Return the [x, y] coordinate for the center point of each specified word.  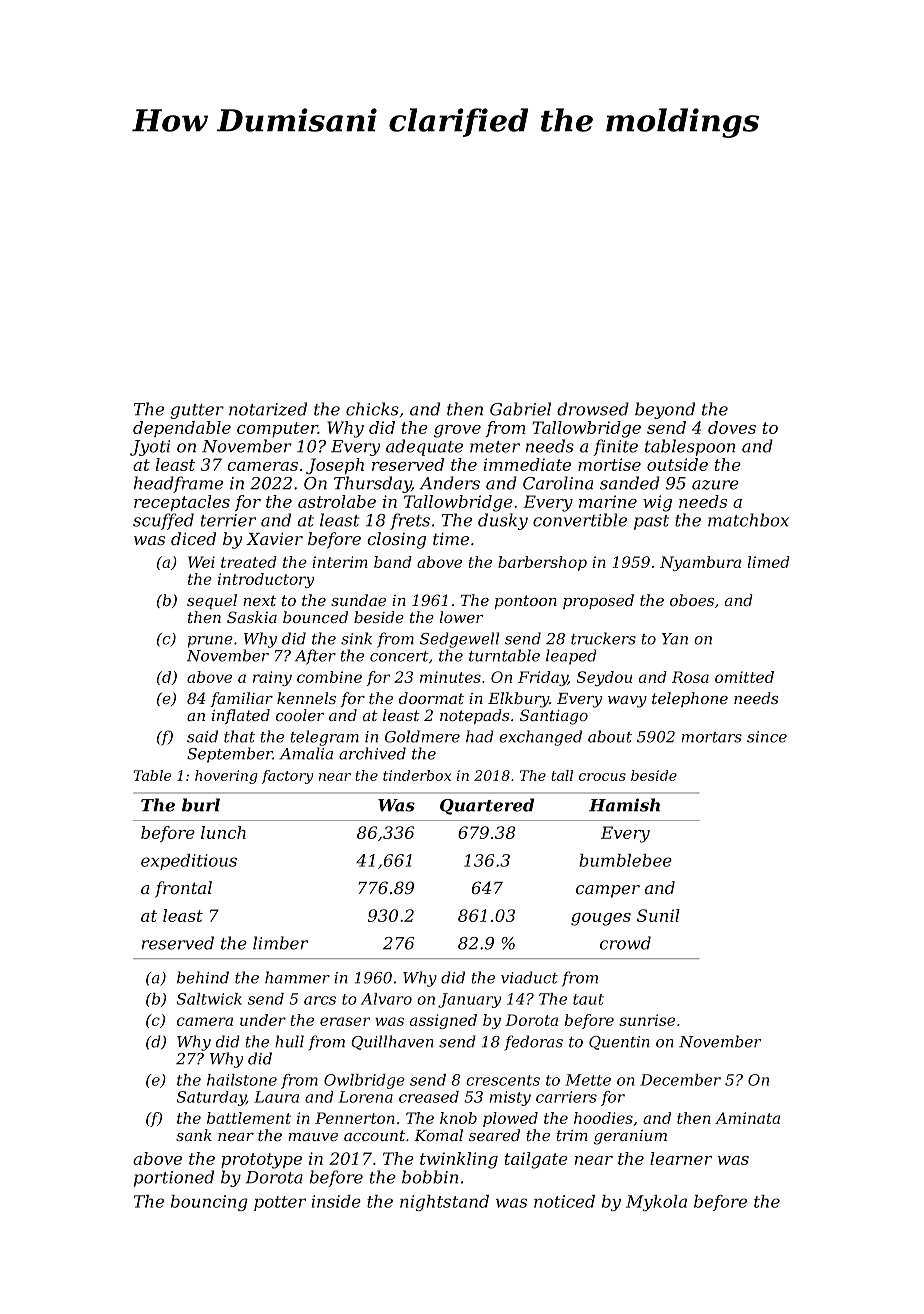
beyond [665, 410]
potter [280, 1203]
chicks [372, 409]
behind [203, 977]
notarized [268, 409]
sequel [212, 601]
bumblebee [625, 860]
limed [769, 562]
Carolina [558, 483]
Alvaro [386, 999]
